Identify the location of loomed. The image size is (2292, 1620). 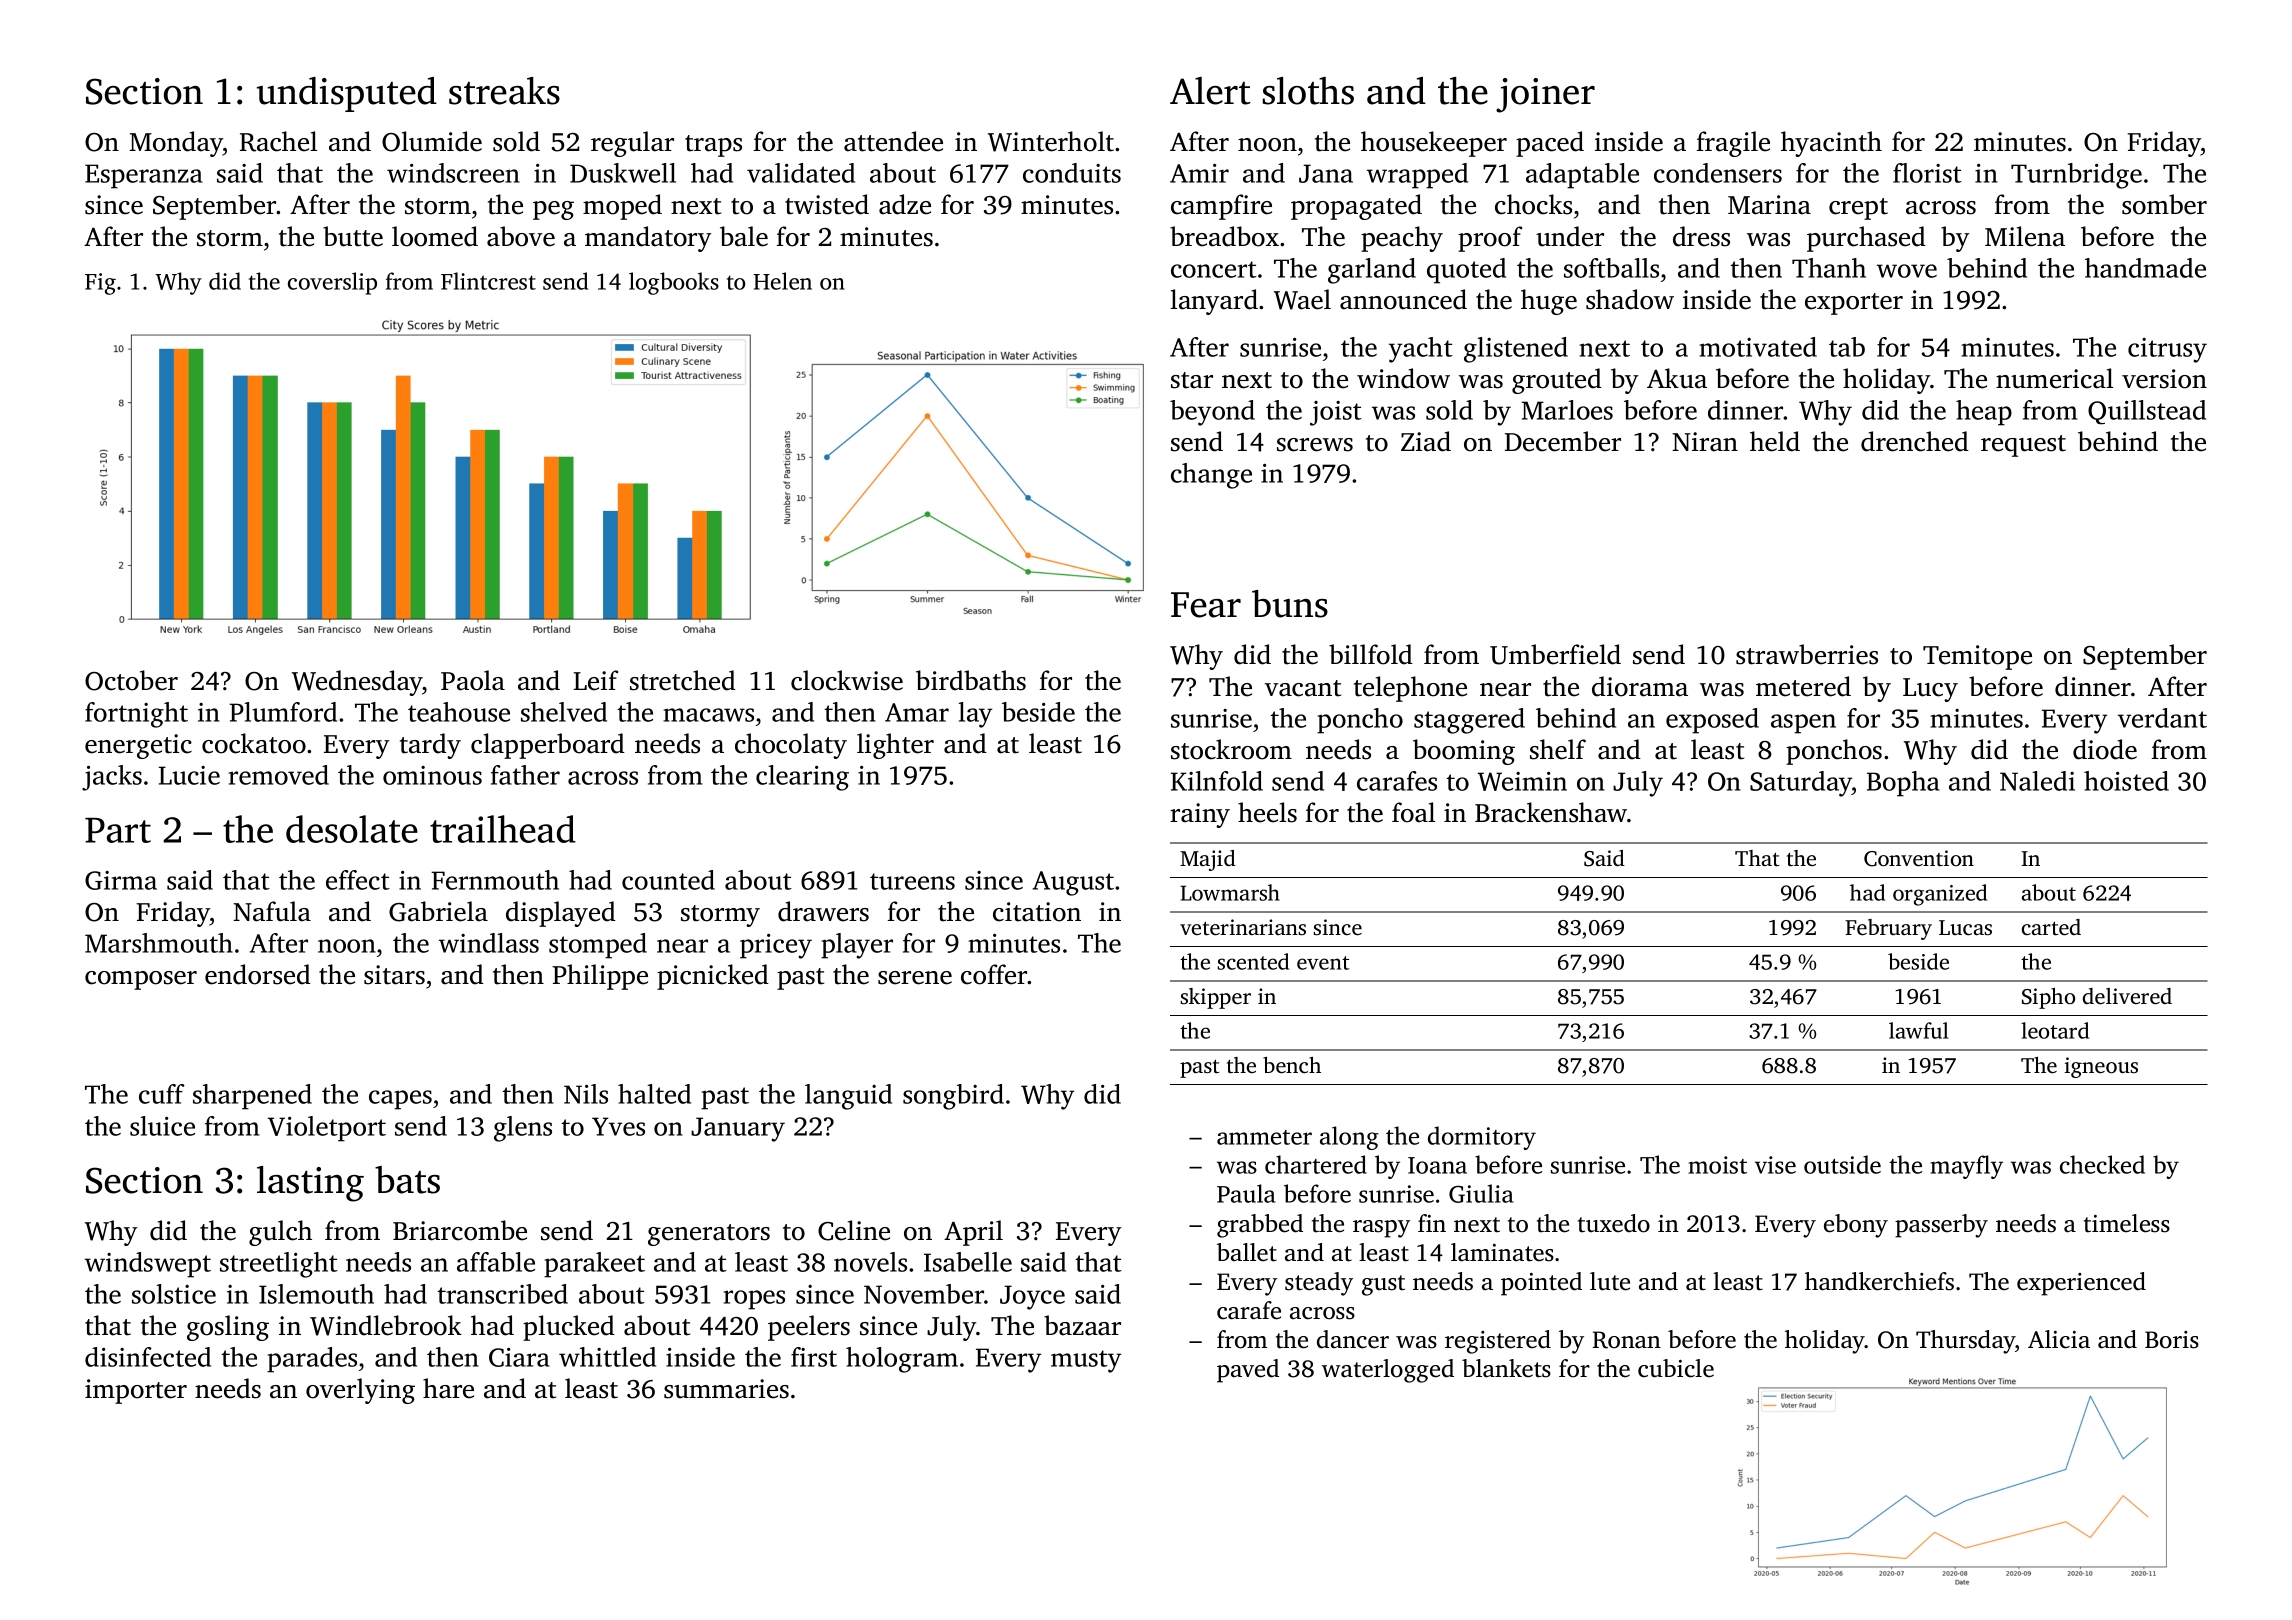
(435, 236).
